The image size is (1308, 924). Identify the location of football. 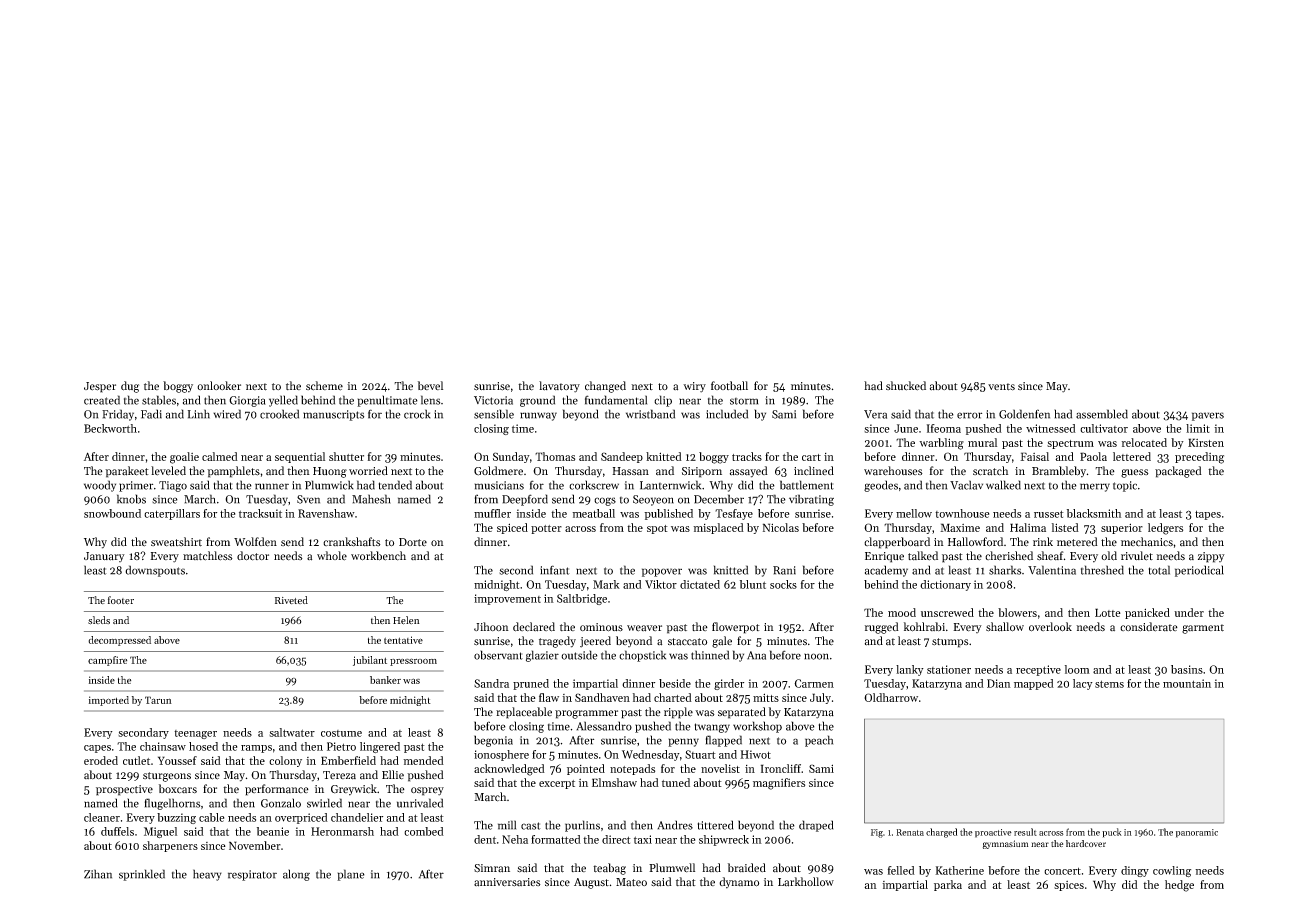
(729, 386).
